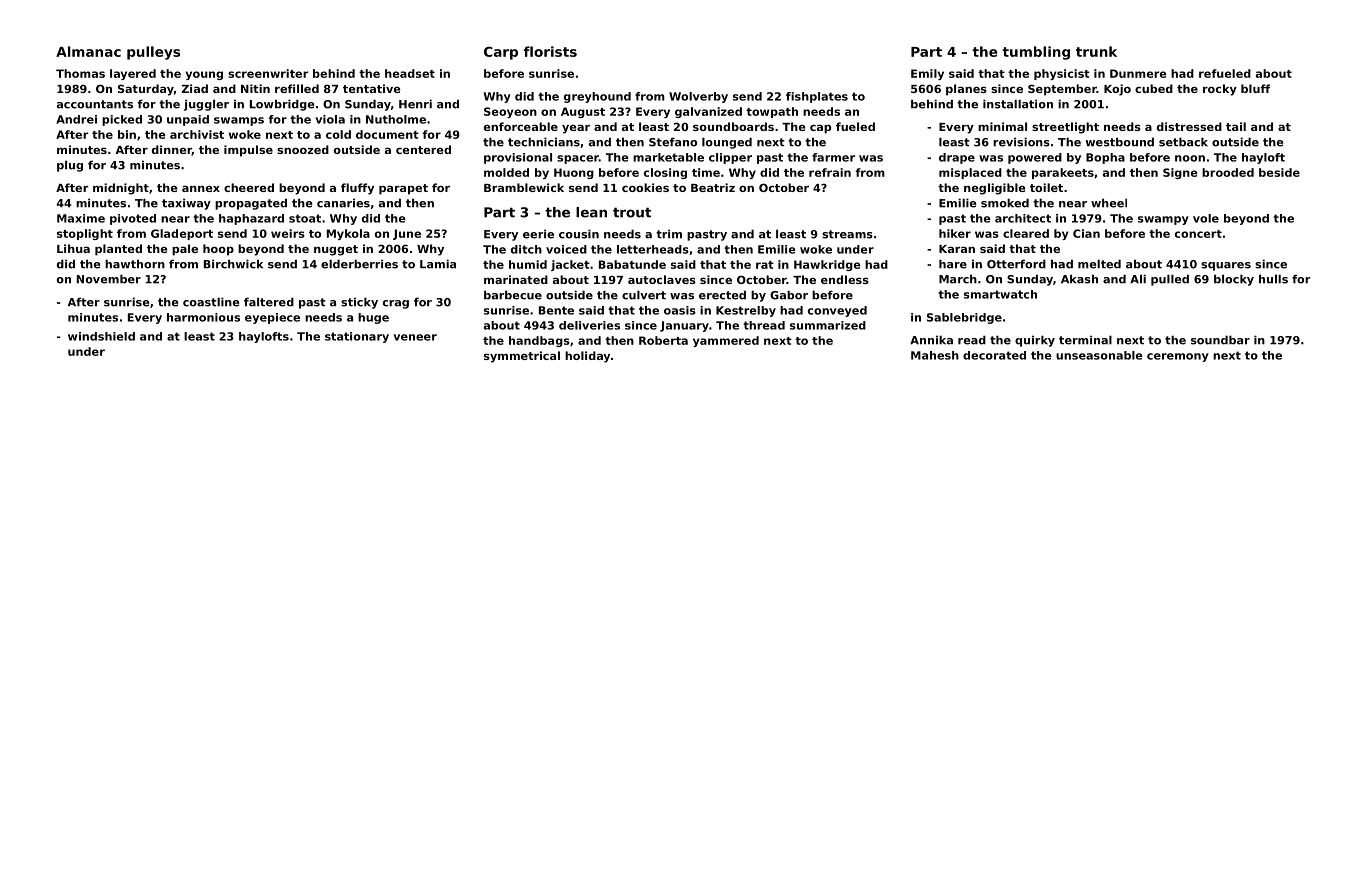 This screenshot has height=887, width=1372. I want to click on smartwatch, so click(1000, 294).
